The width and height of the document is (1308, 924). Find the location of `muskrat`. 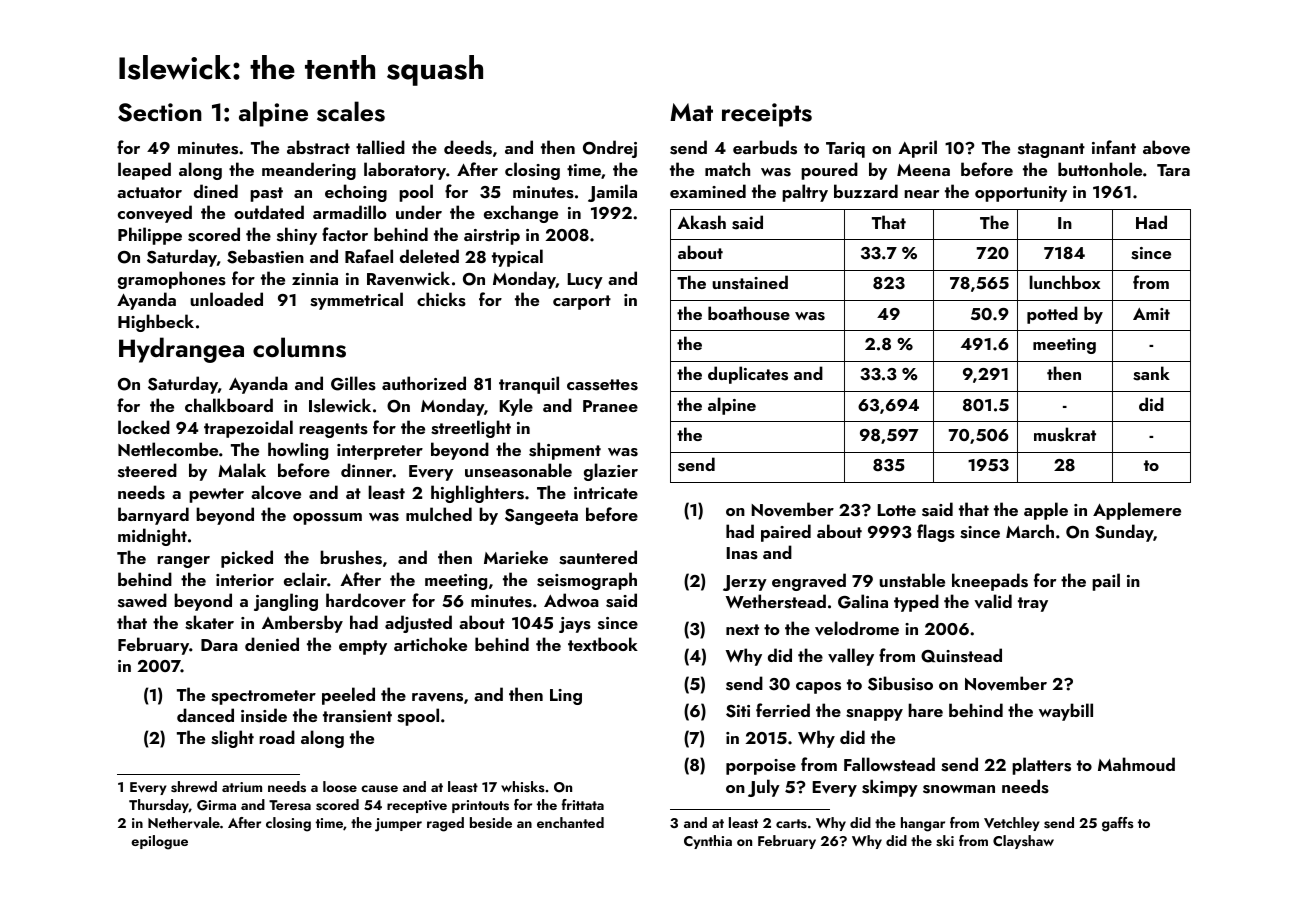

muskrat is located at coordinates (1065, 434).
